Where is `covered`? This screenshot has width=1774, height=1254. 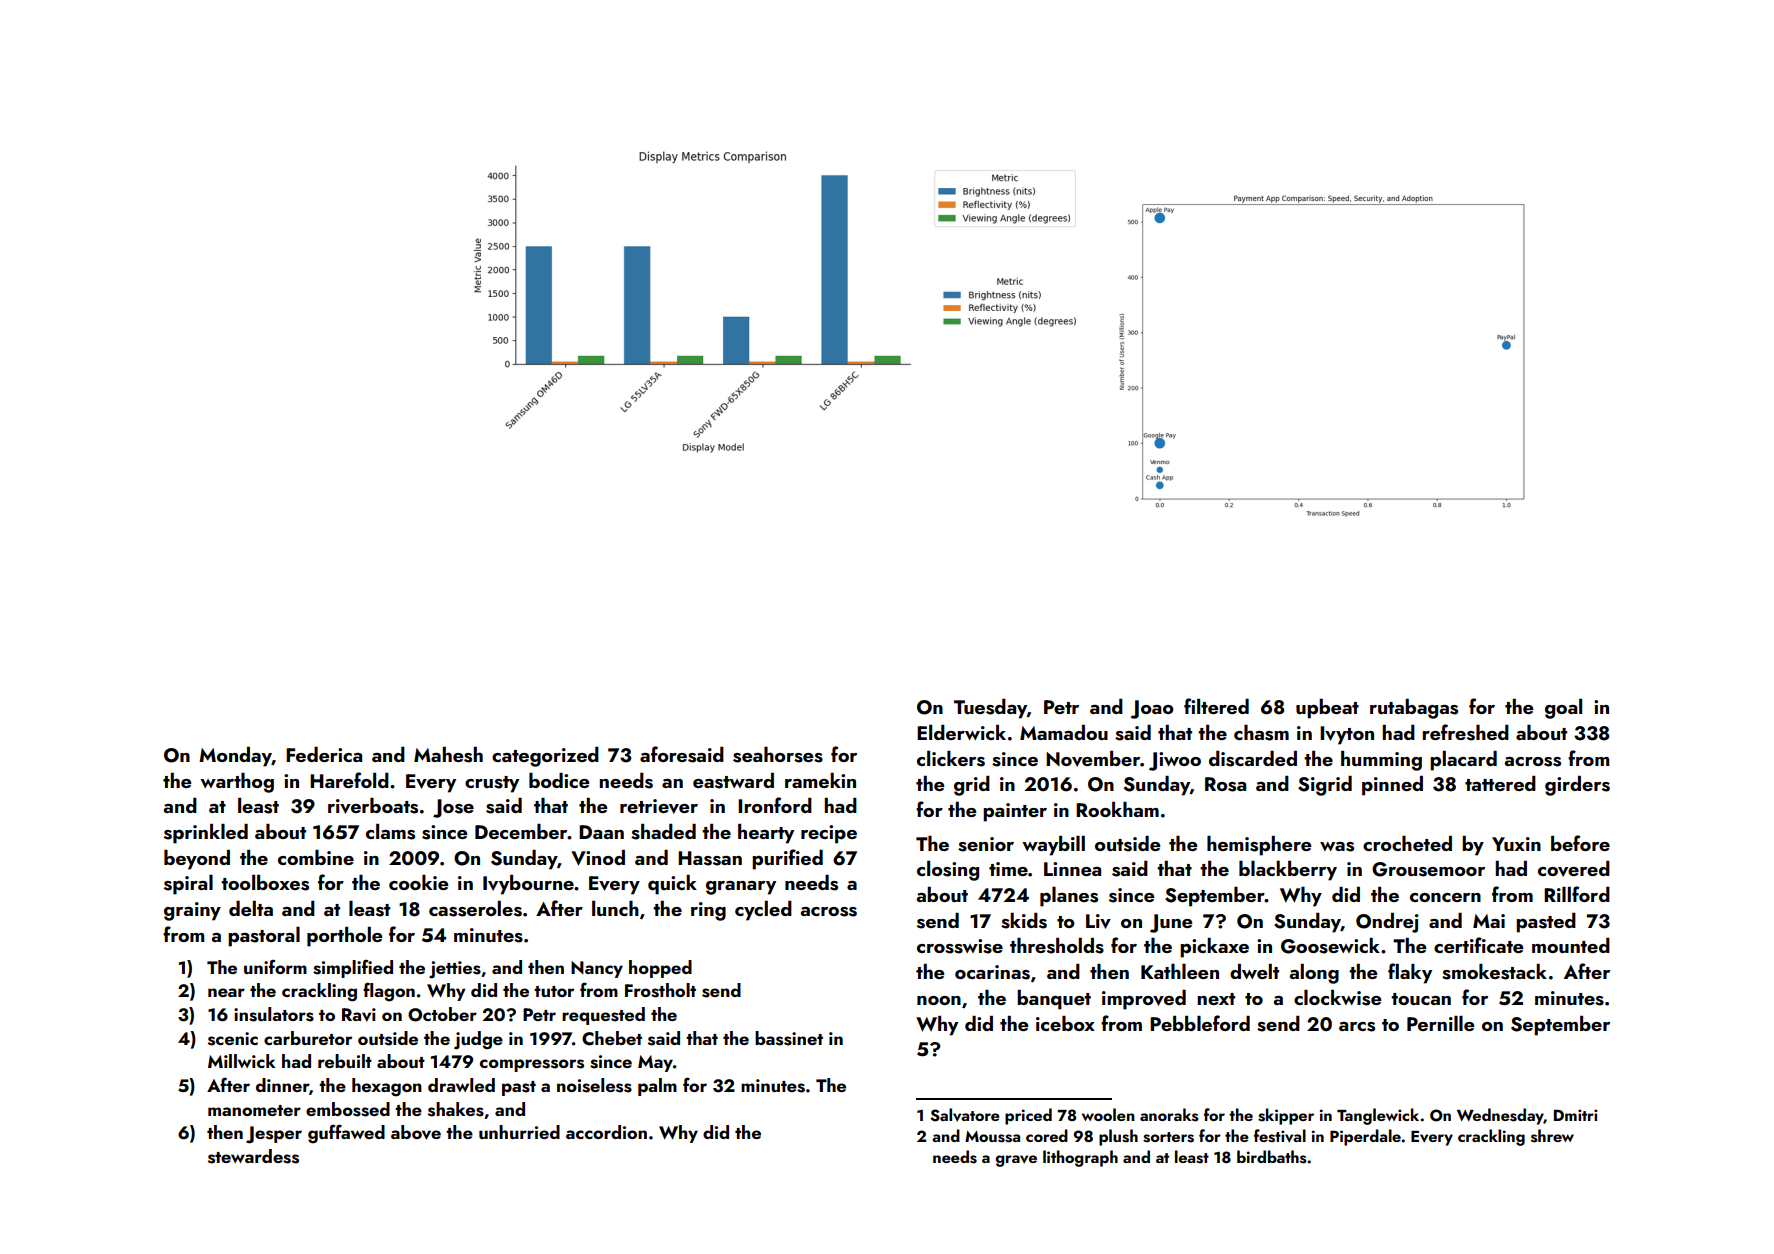 covered is located at coordinates (1574, 869).
